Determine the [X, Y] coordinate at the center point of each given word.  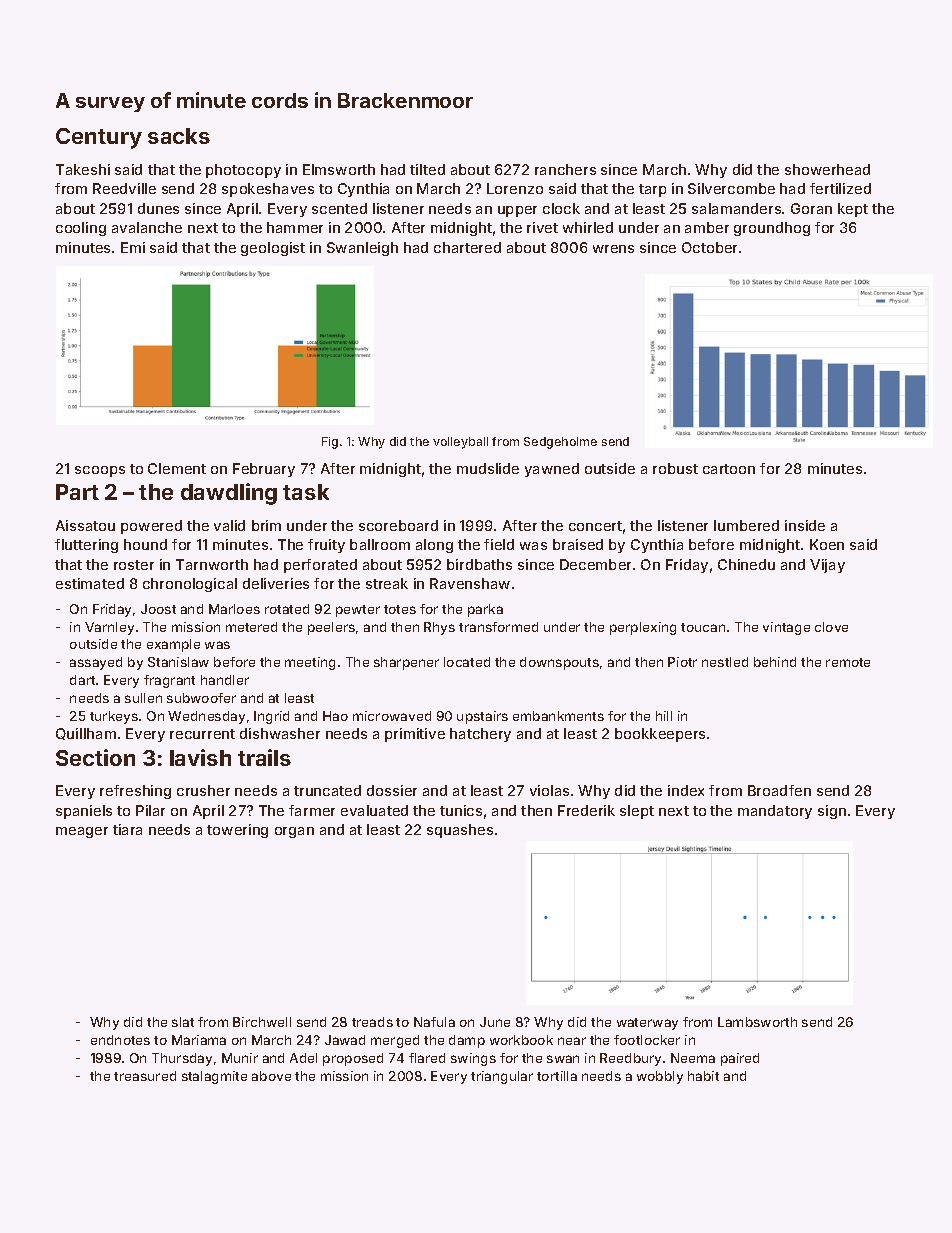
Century [99, 138]
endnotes [120, 1040]
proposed [353, 1059]
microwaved [392, 716]
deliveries [276, 583]
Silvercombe [731, 188]
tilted [427, 169]
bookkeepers [660, 735]
